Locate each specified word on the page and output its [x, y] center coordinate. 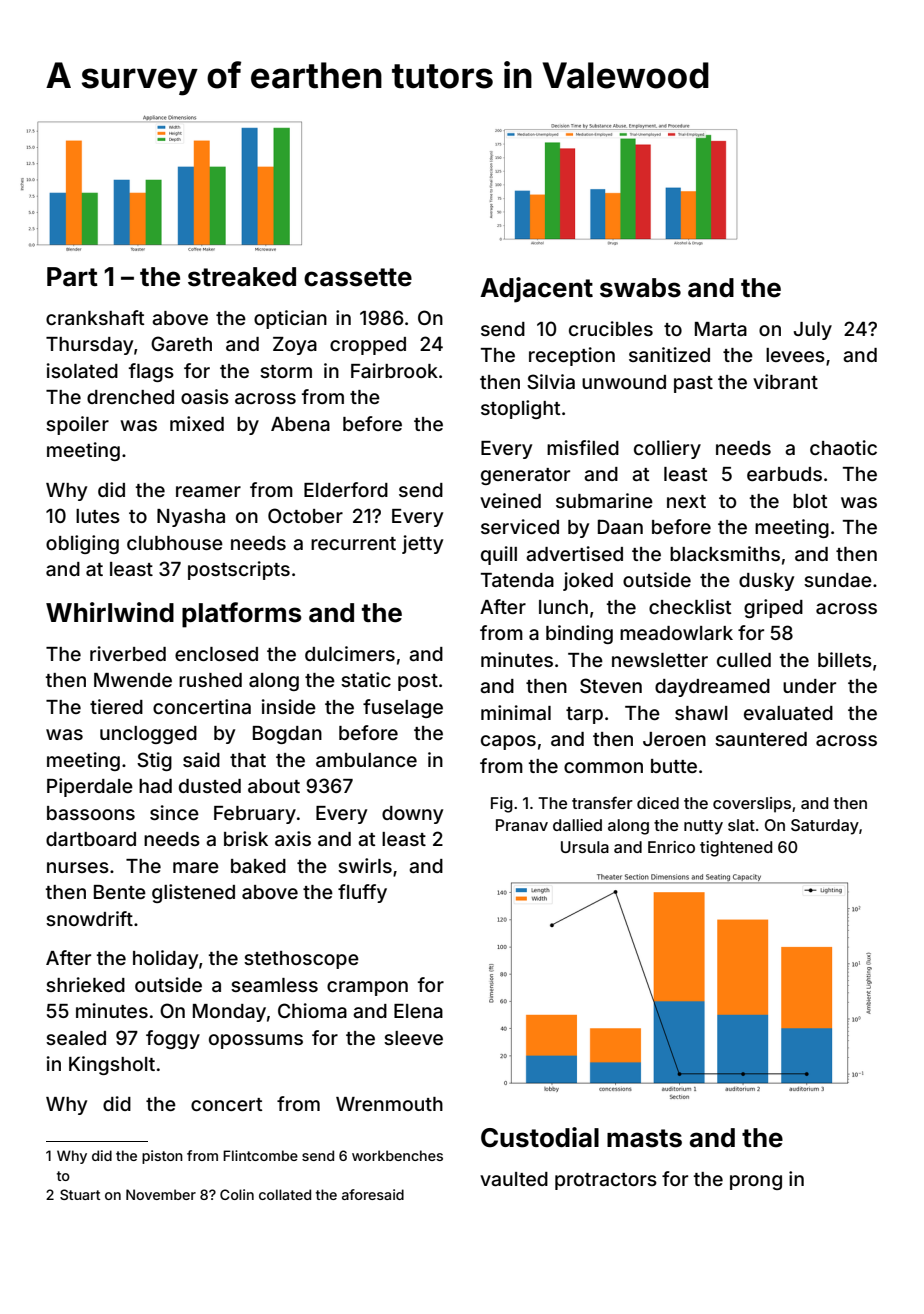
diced [658, 803]
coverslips [752, 805]
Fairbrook [394, 370]
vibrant [785, 381]
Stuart [80, 1194]
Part [72, 277]
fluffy [362, 893]
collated [285, 1194]
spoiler [77, 425]
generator [525, 476]
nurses [78, 867]
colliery [667, 449]
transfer [602, 802]
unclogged [148, 735]
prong [756, 1182]
